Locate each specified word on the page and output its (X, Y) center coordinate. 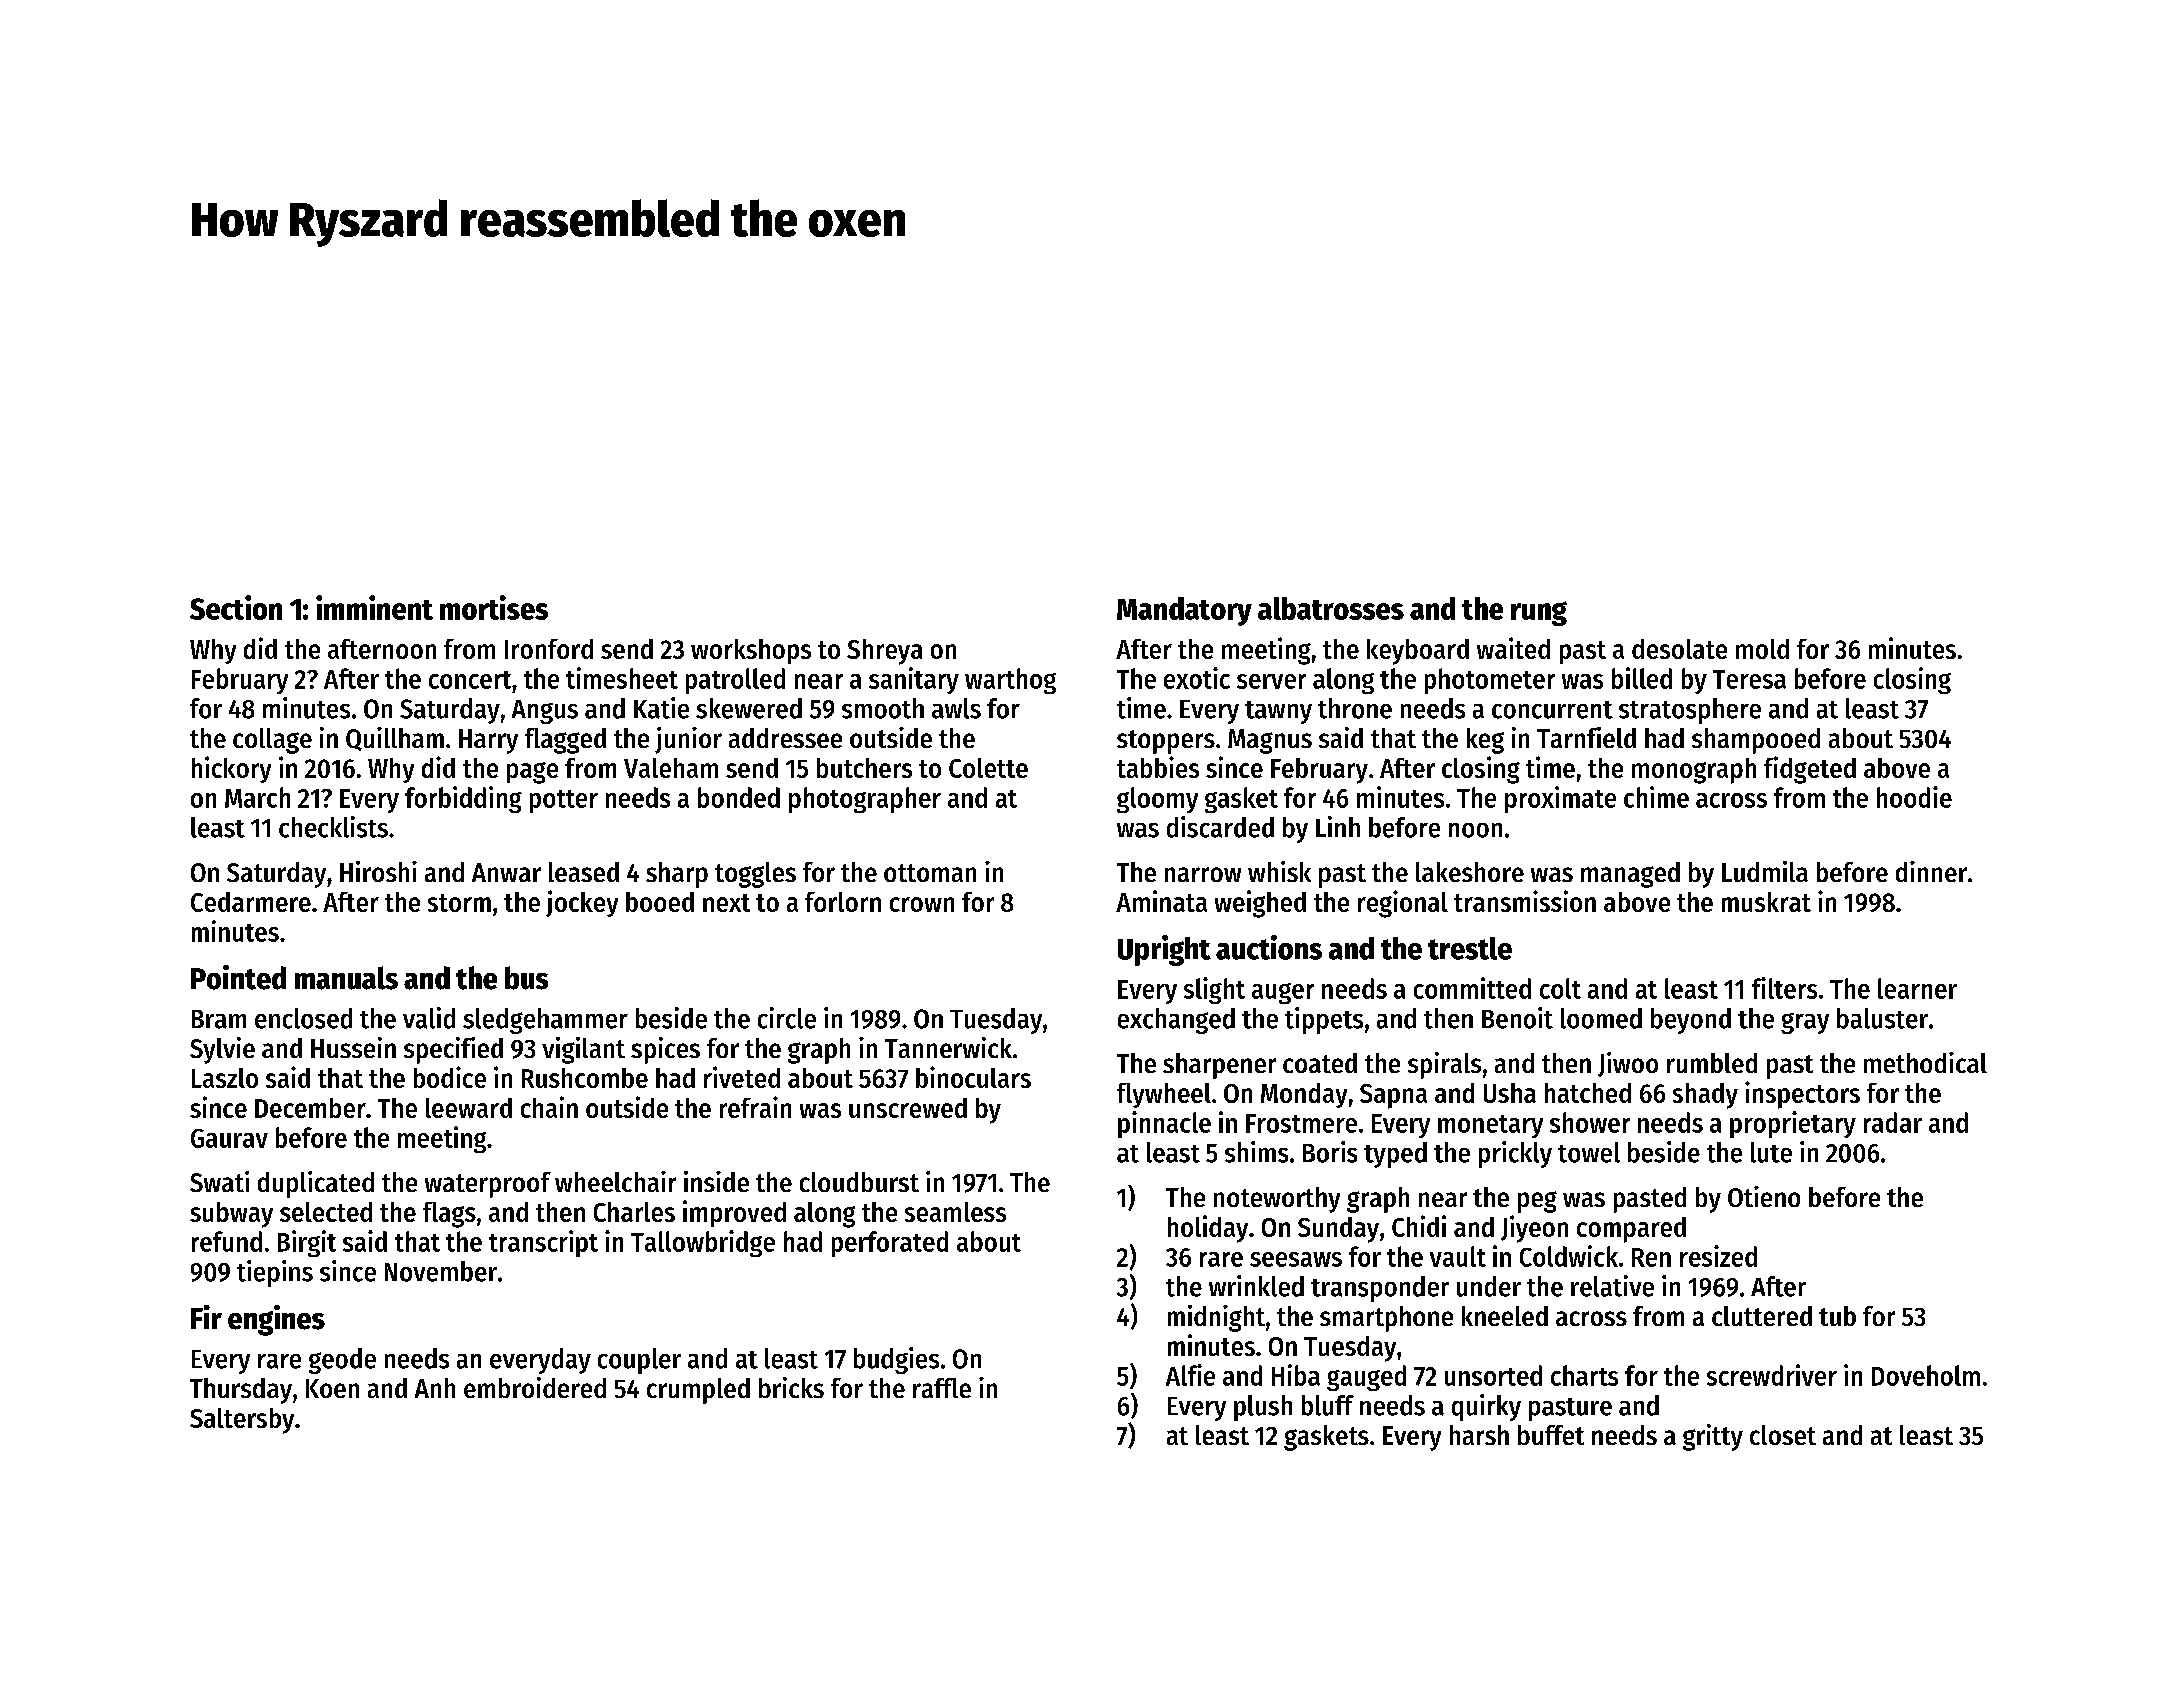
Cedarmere (251, 902)
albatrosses (1331, 608)
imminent (374, 607)
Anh (435, 1388)
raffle (942, 1388)
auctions (1269, 947)
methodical (1925, 1062)
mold (1762, 649)
